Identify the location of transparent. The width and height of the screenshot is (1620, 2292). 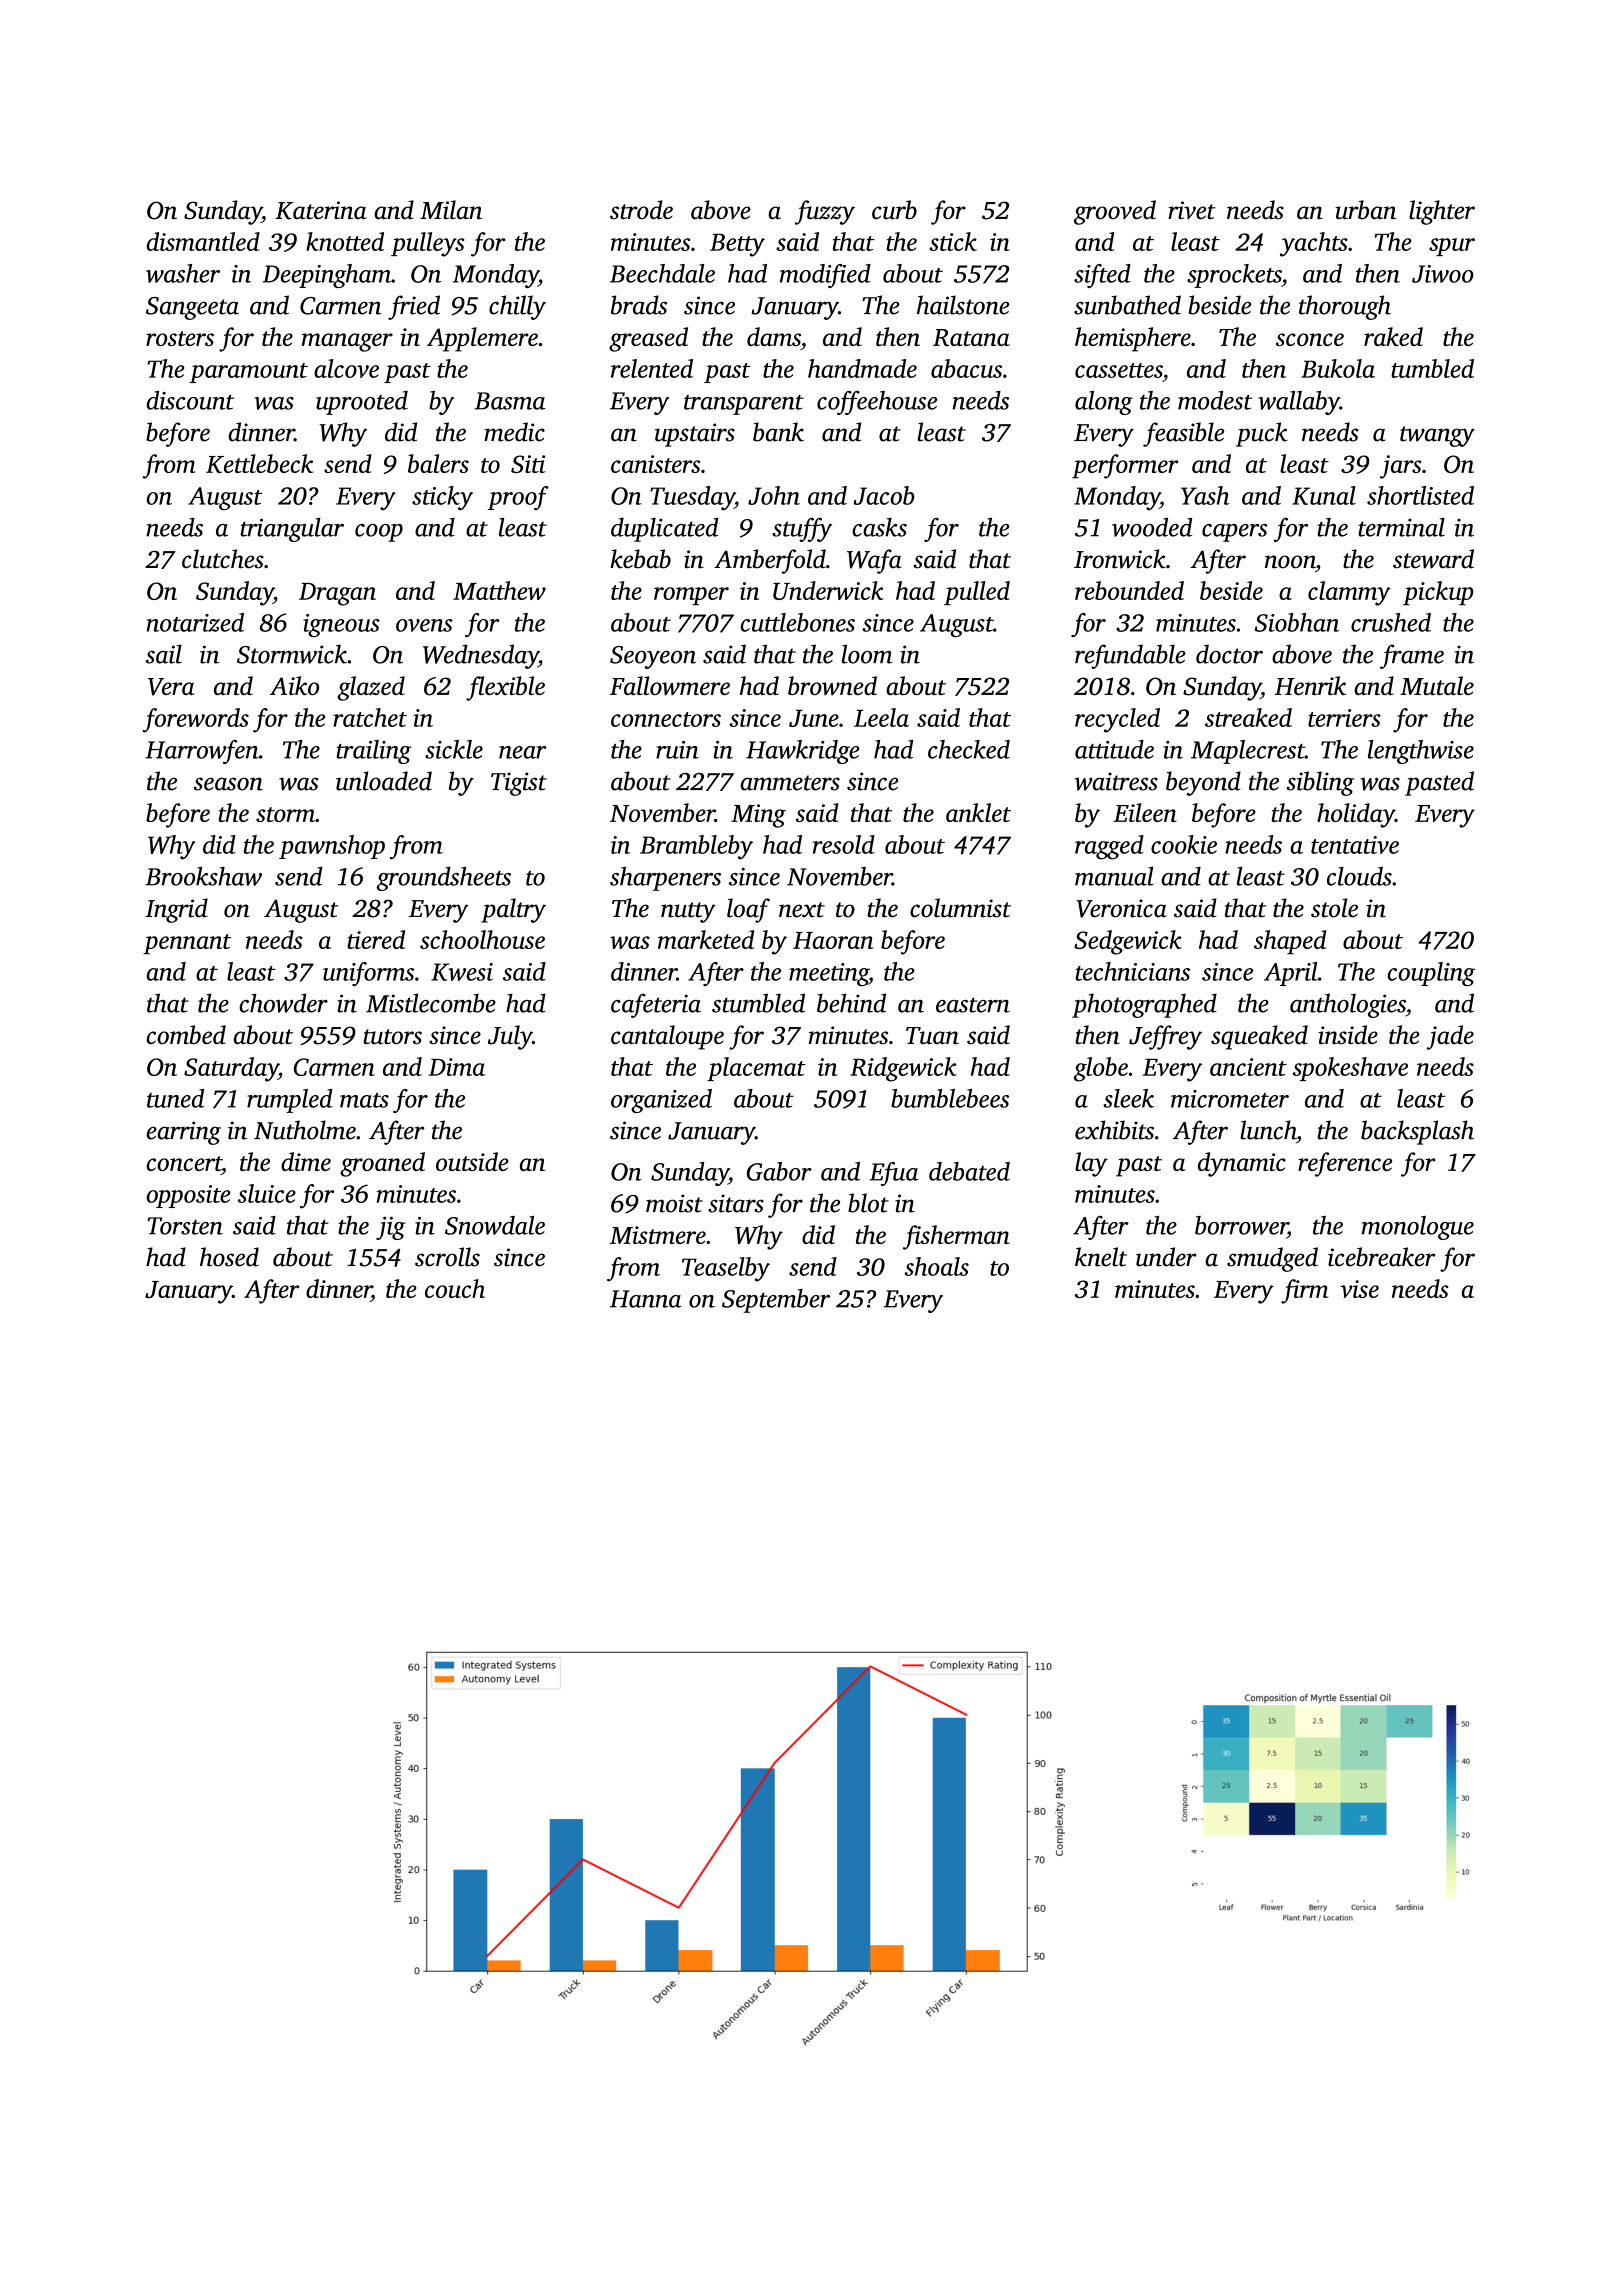
(744, 405).
